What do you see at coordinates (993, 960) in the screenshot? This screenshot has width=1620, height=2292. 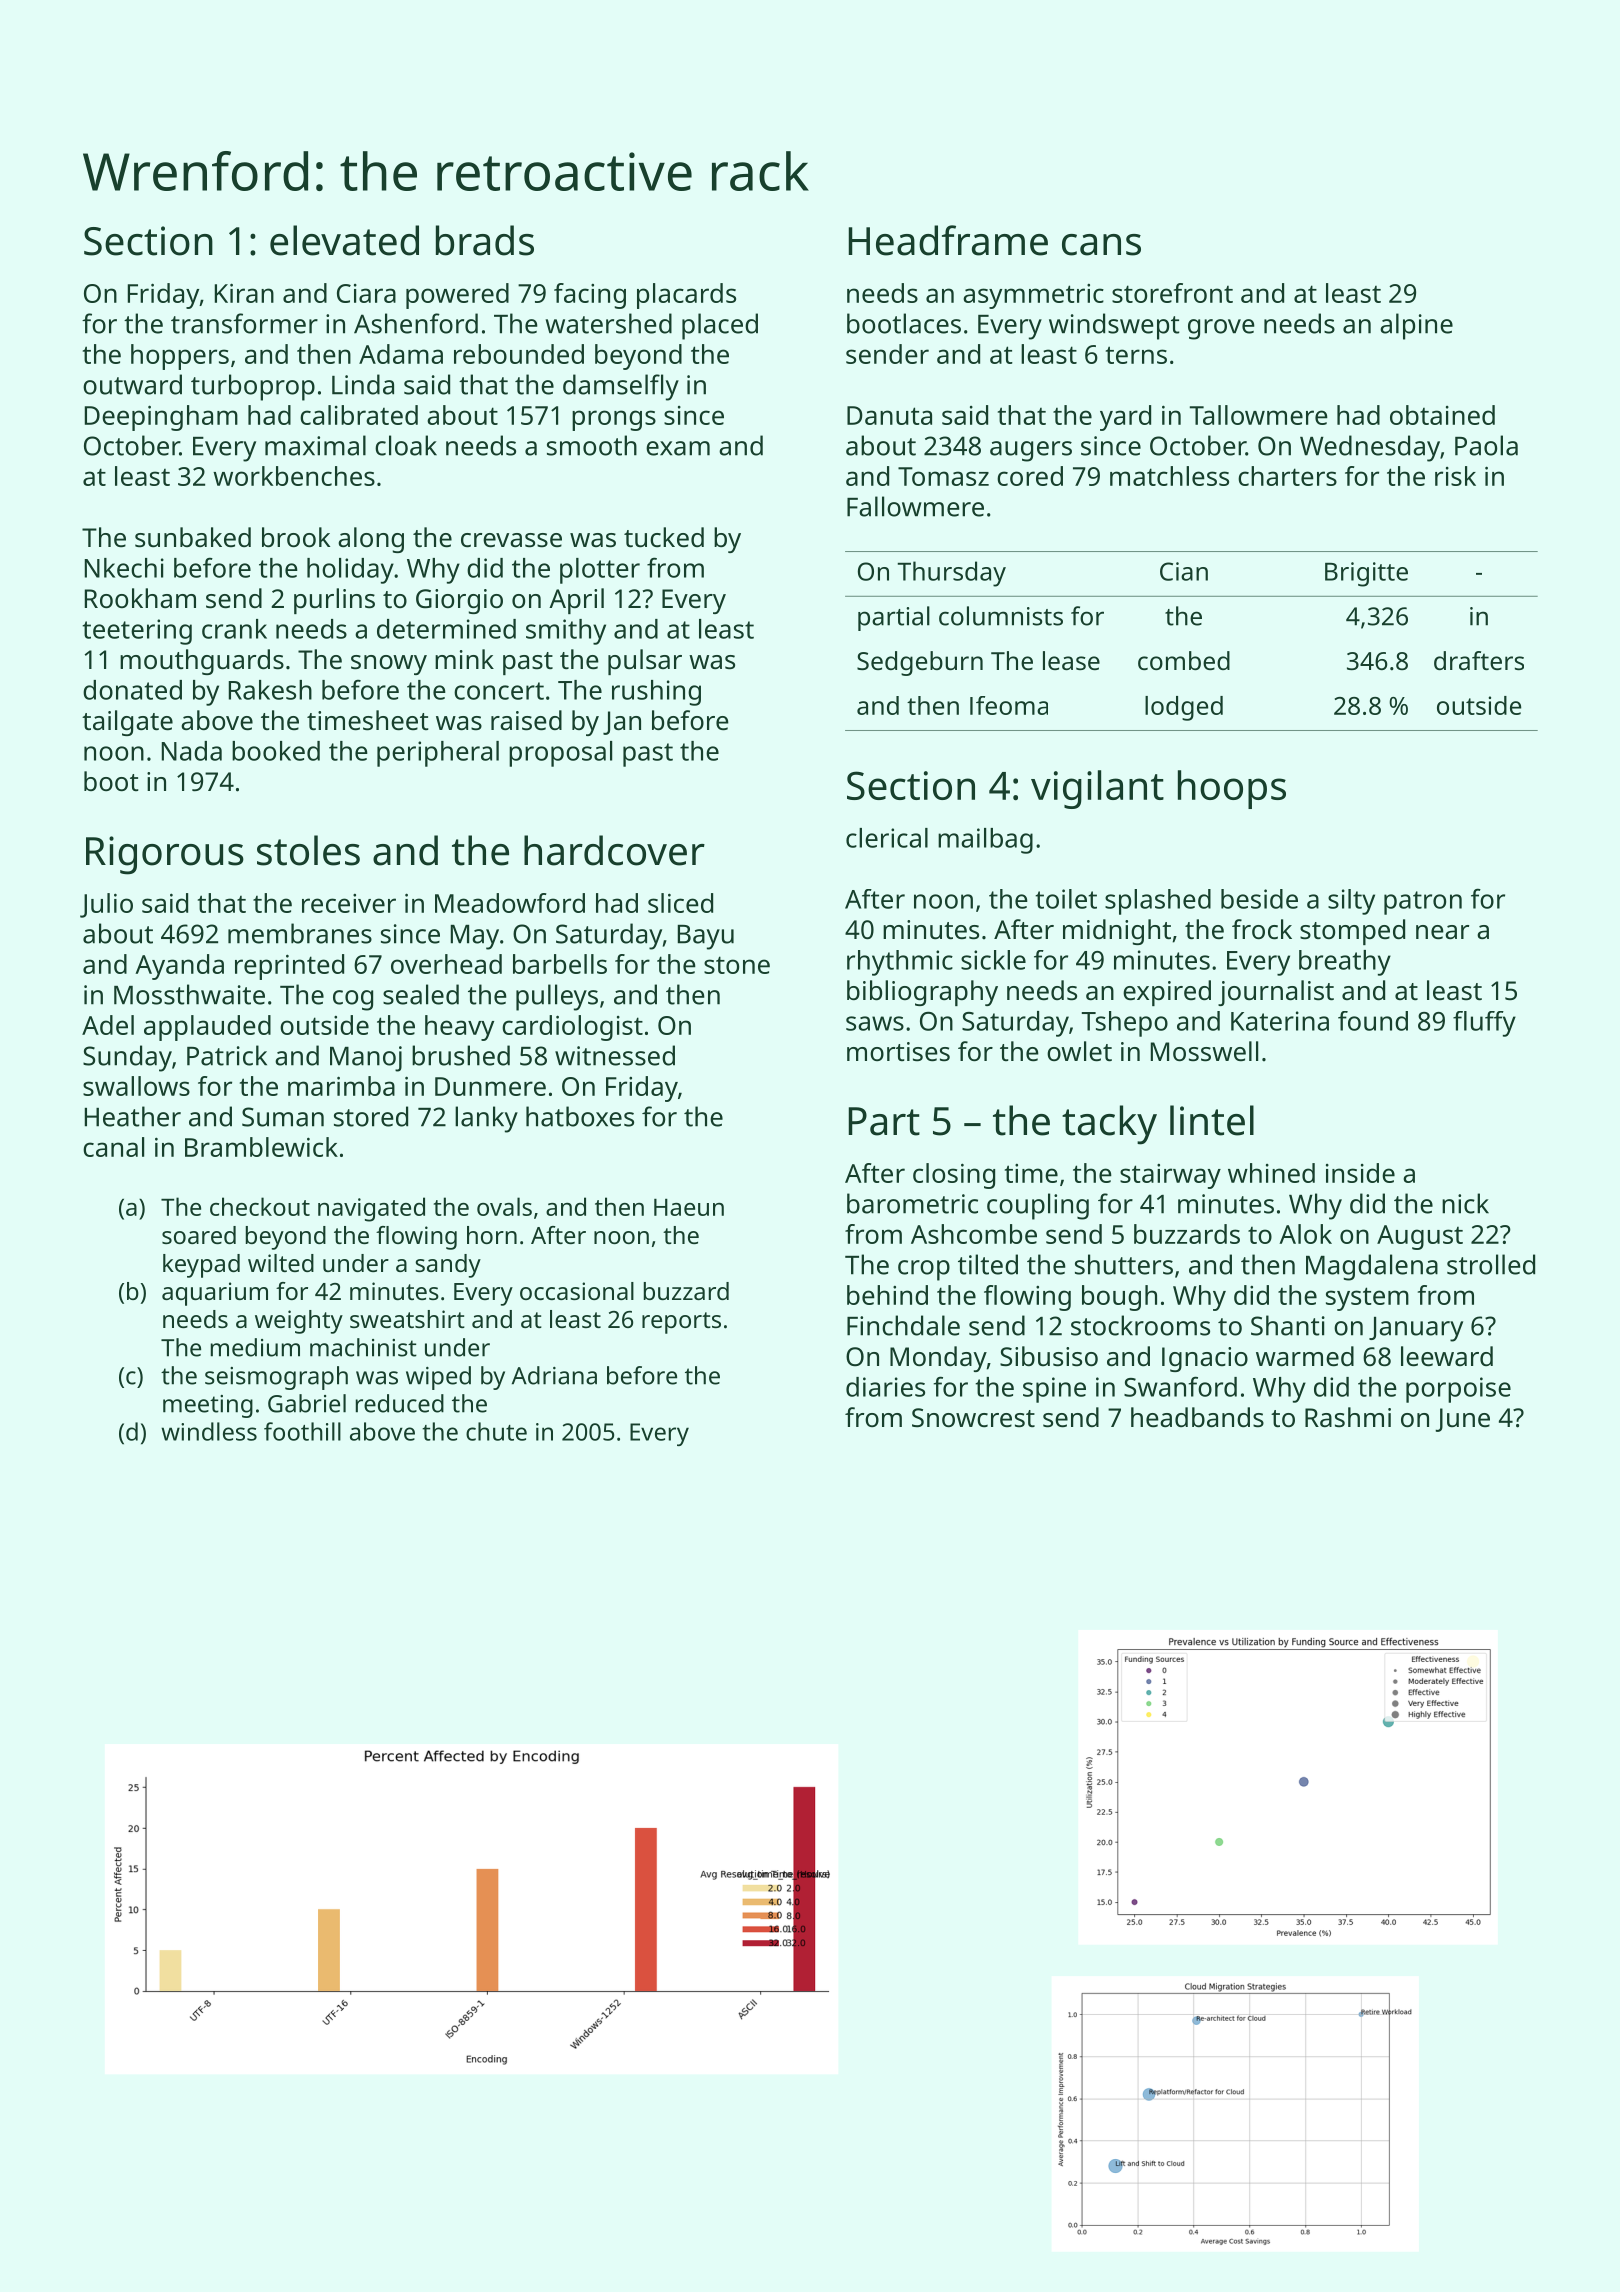 I see `sickle` at bounding box center [993, 960].
